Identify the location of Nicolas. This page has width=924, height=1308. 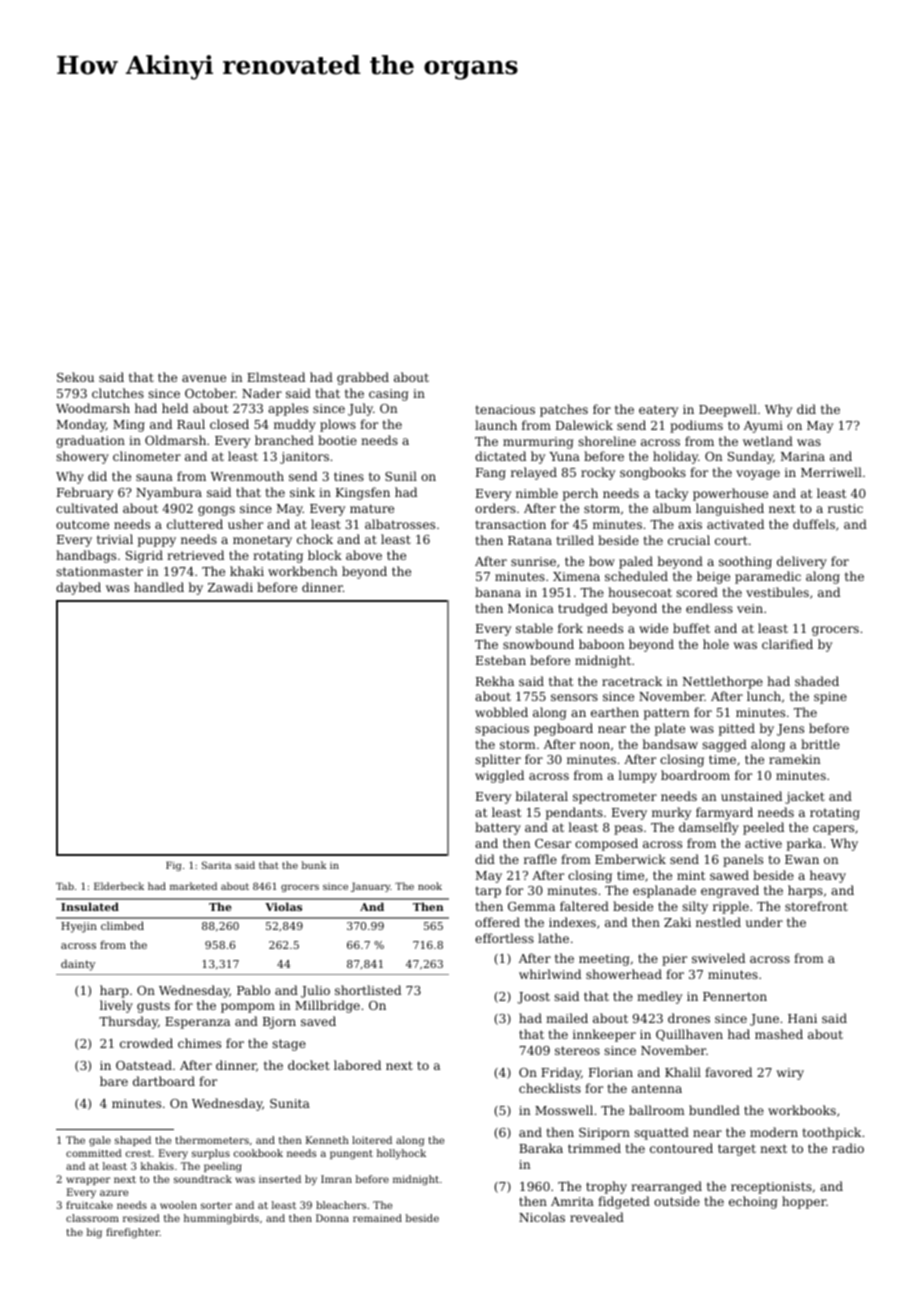
(542, 1217).
